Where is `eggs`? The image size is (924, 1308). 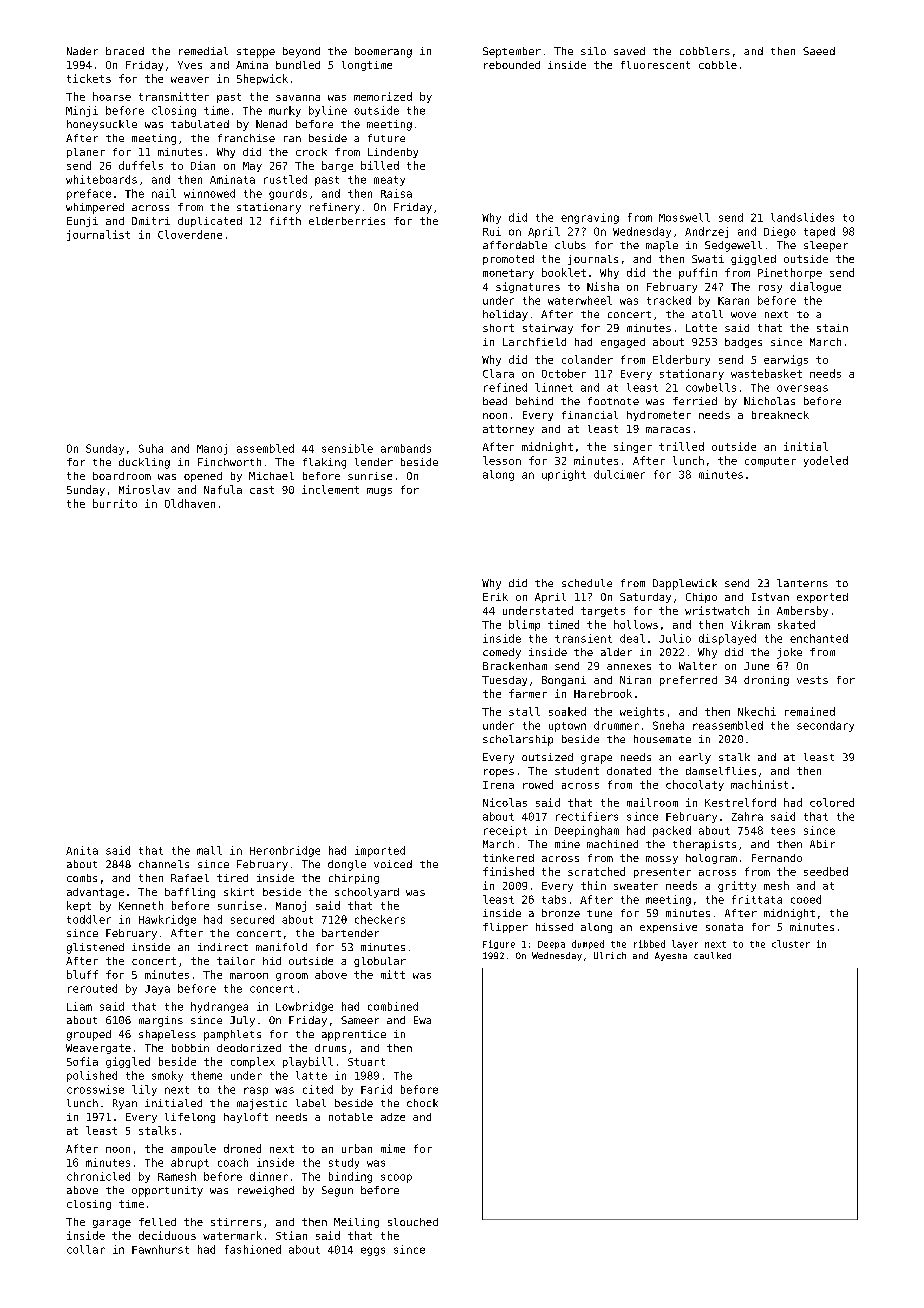 eggs is located at coordinates (373, 1251).
